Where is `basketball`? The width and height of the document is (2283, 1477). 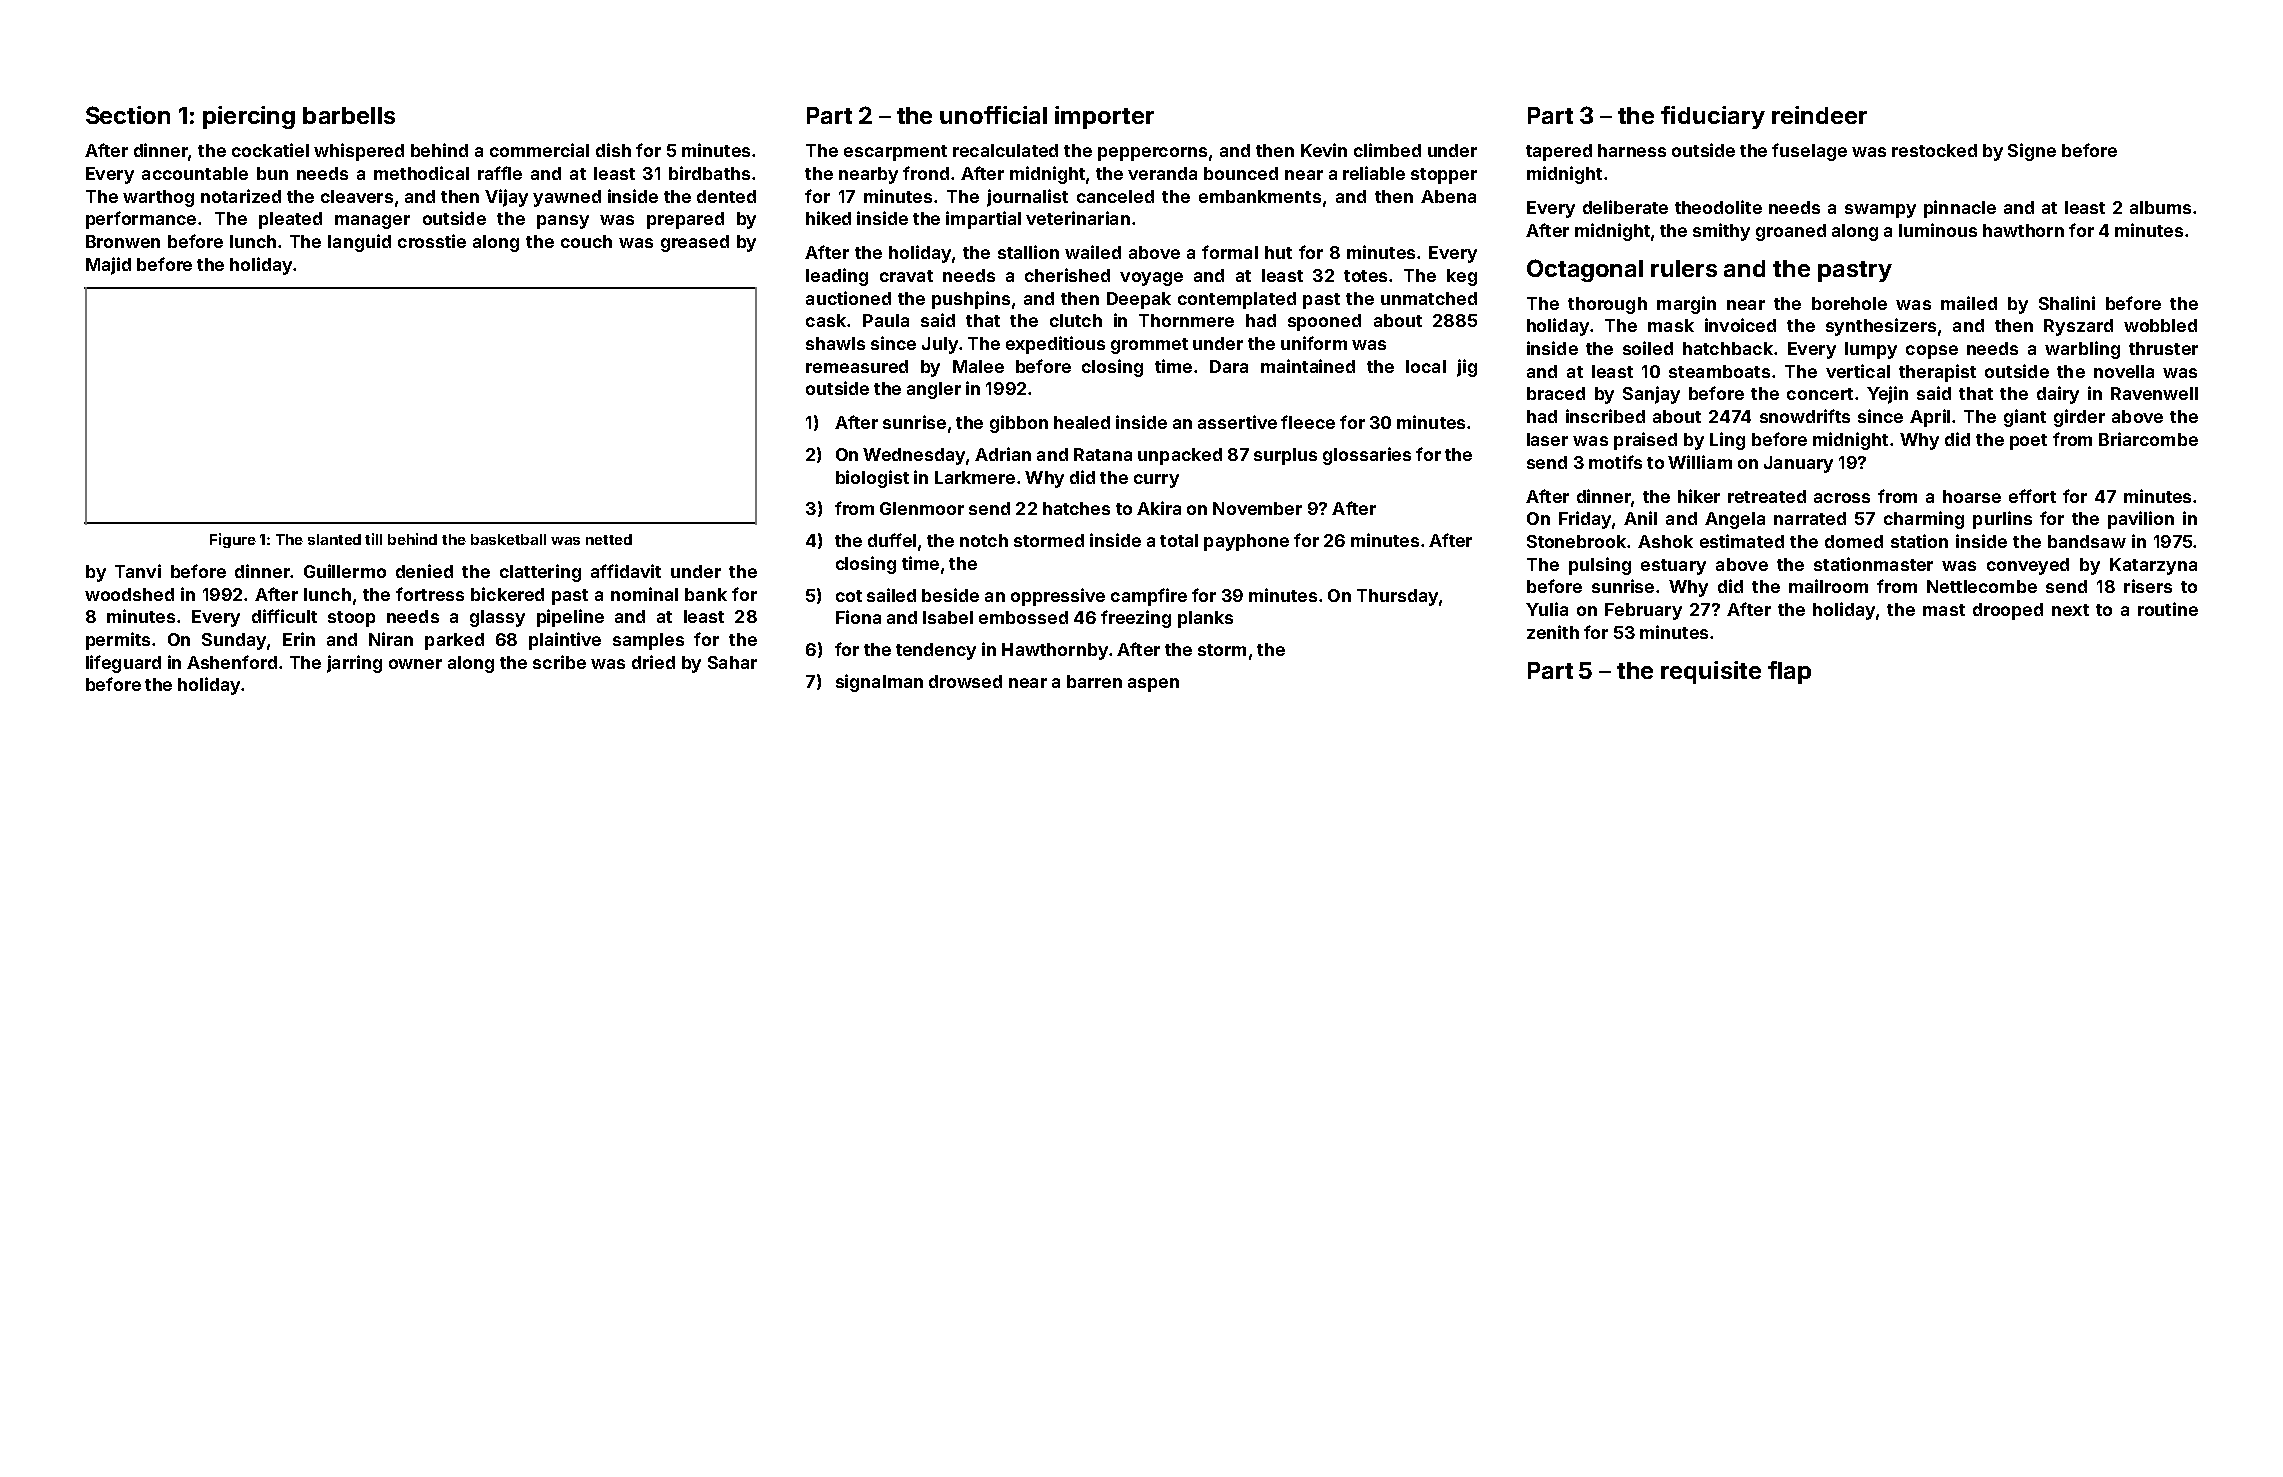 basketball is located at coordinates (508, 539).
